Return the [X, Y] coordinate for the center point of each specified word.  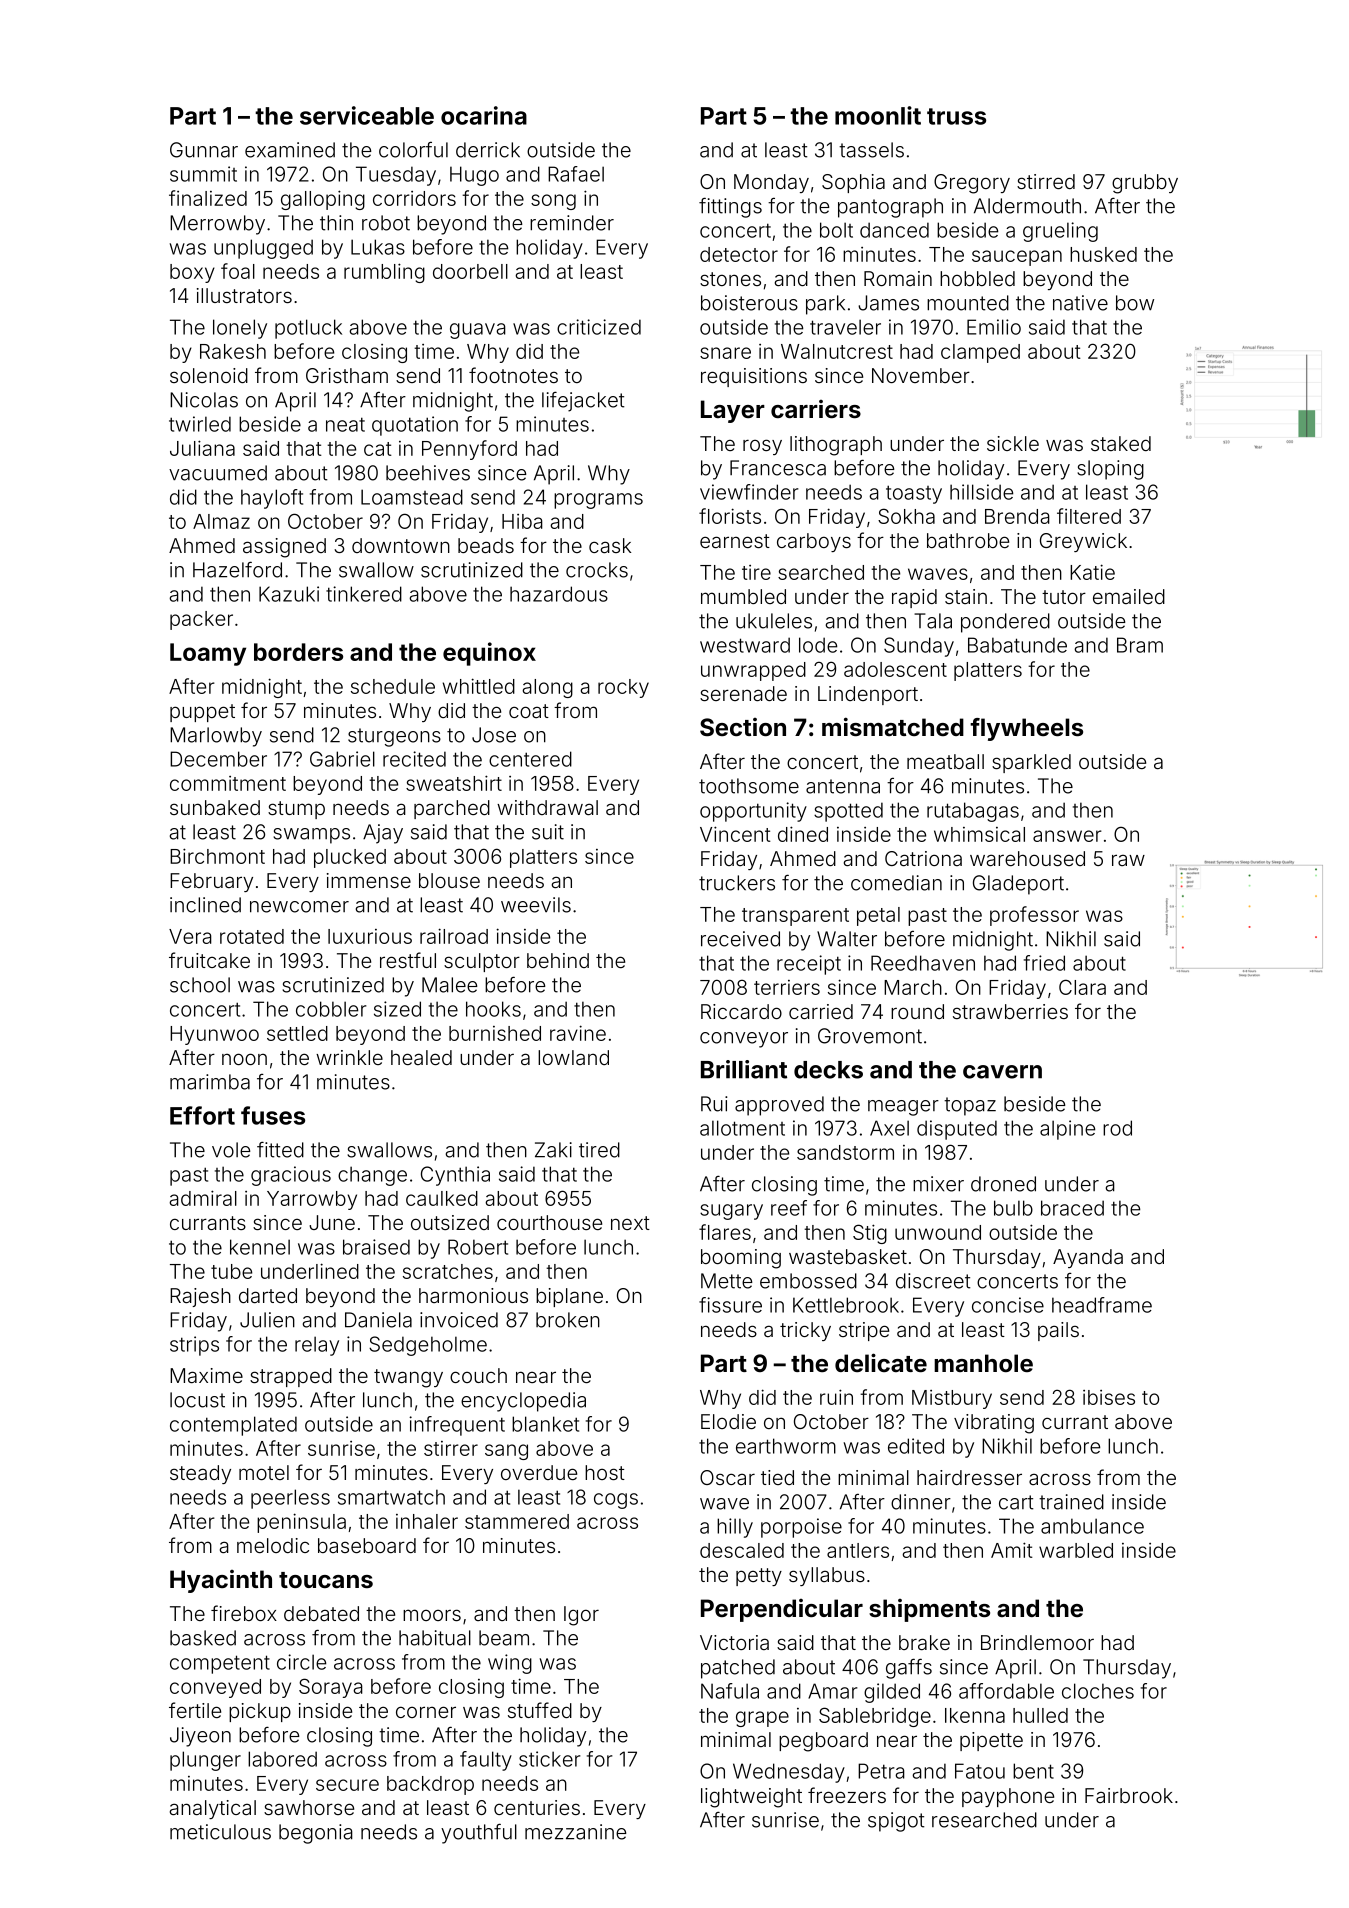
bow [1135, 303]
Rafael [576, 174]
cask [610, 545]
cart [1016, 1502]
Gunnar [204, 150]
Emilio [994, 327]
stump [296, 810]
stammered [517, 1521]
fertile [195, 1710]
